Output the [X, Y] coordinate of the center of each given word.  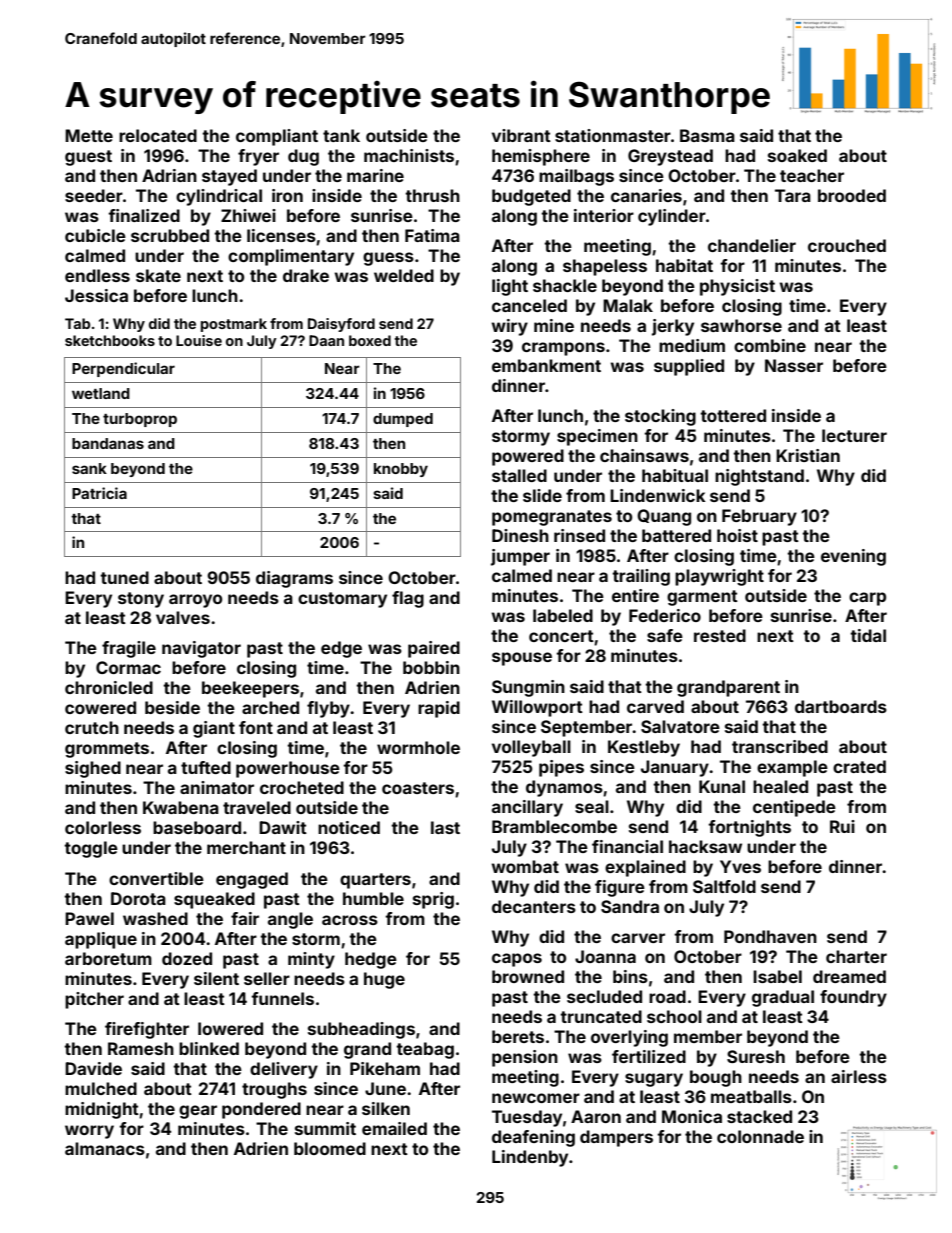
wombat [525, 866]
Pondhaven [770, 936]
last [445, 827]
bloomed [330, 1148]
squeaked [214, 900]
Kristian [808, 455]
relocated [158, 135]
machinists [409, 155]
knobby [401, 470]
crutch [92, 727]
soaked [797, 155]
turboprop [140, 420]
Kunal [722, 786]
